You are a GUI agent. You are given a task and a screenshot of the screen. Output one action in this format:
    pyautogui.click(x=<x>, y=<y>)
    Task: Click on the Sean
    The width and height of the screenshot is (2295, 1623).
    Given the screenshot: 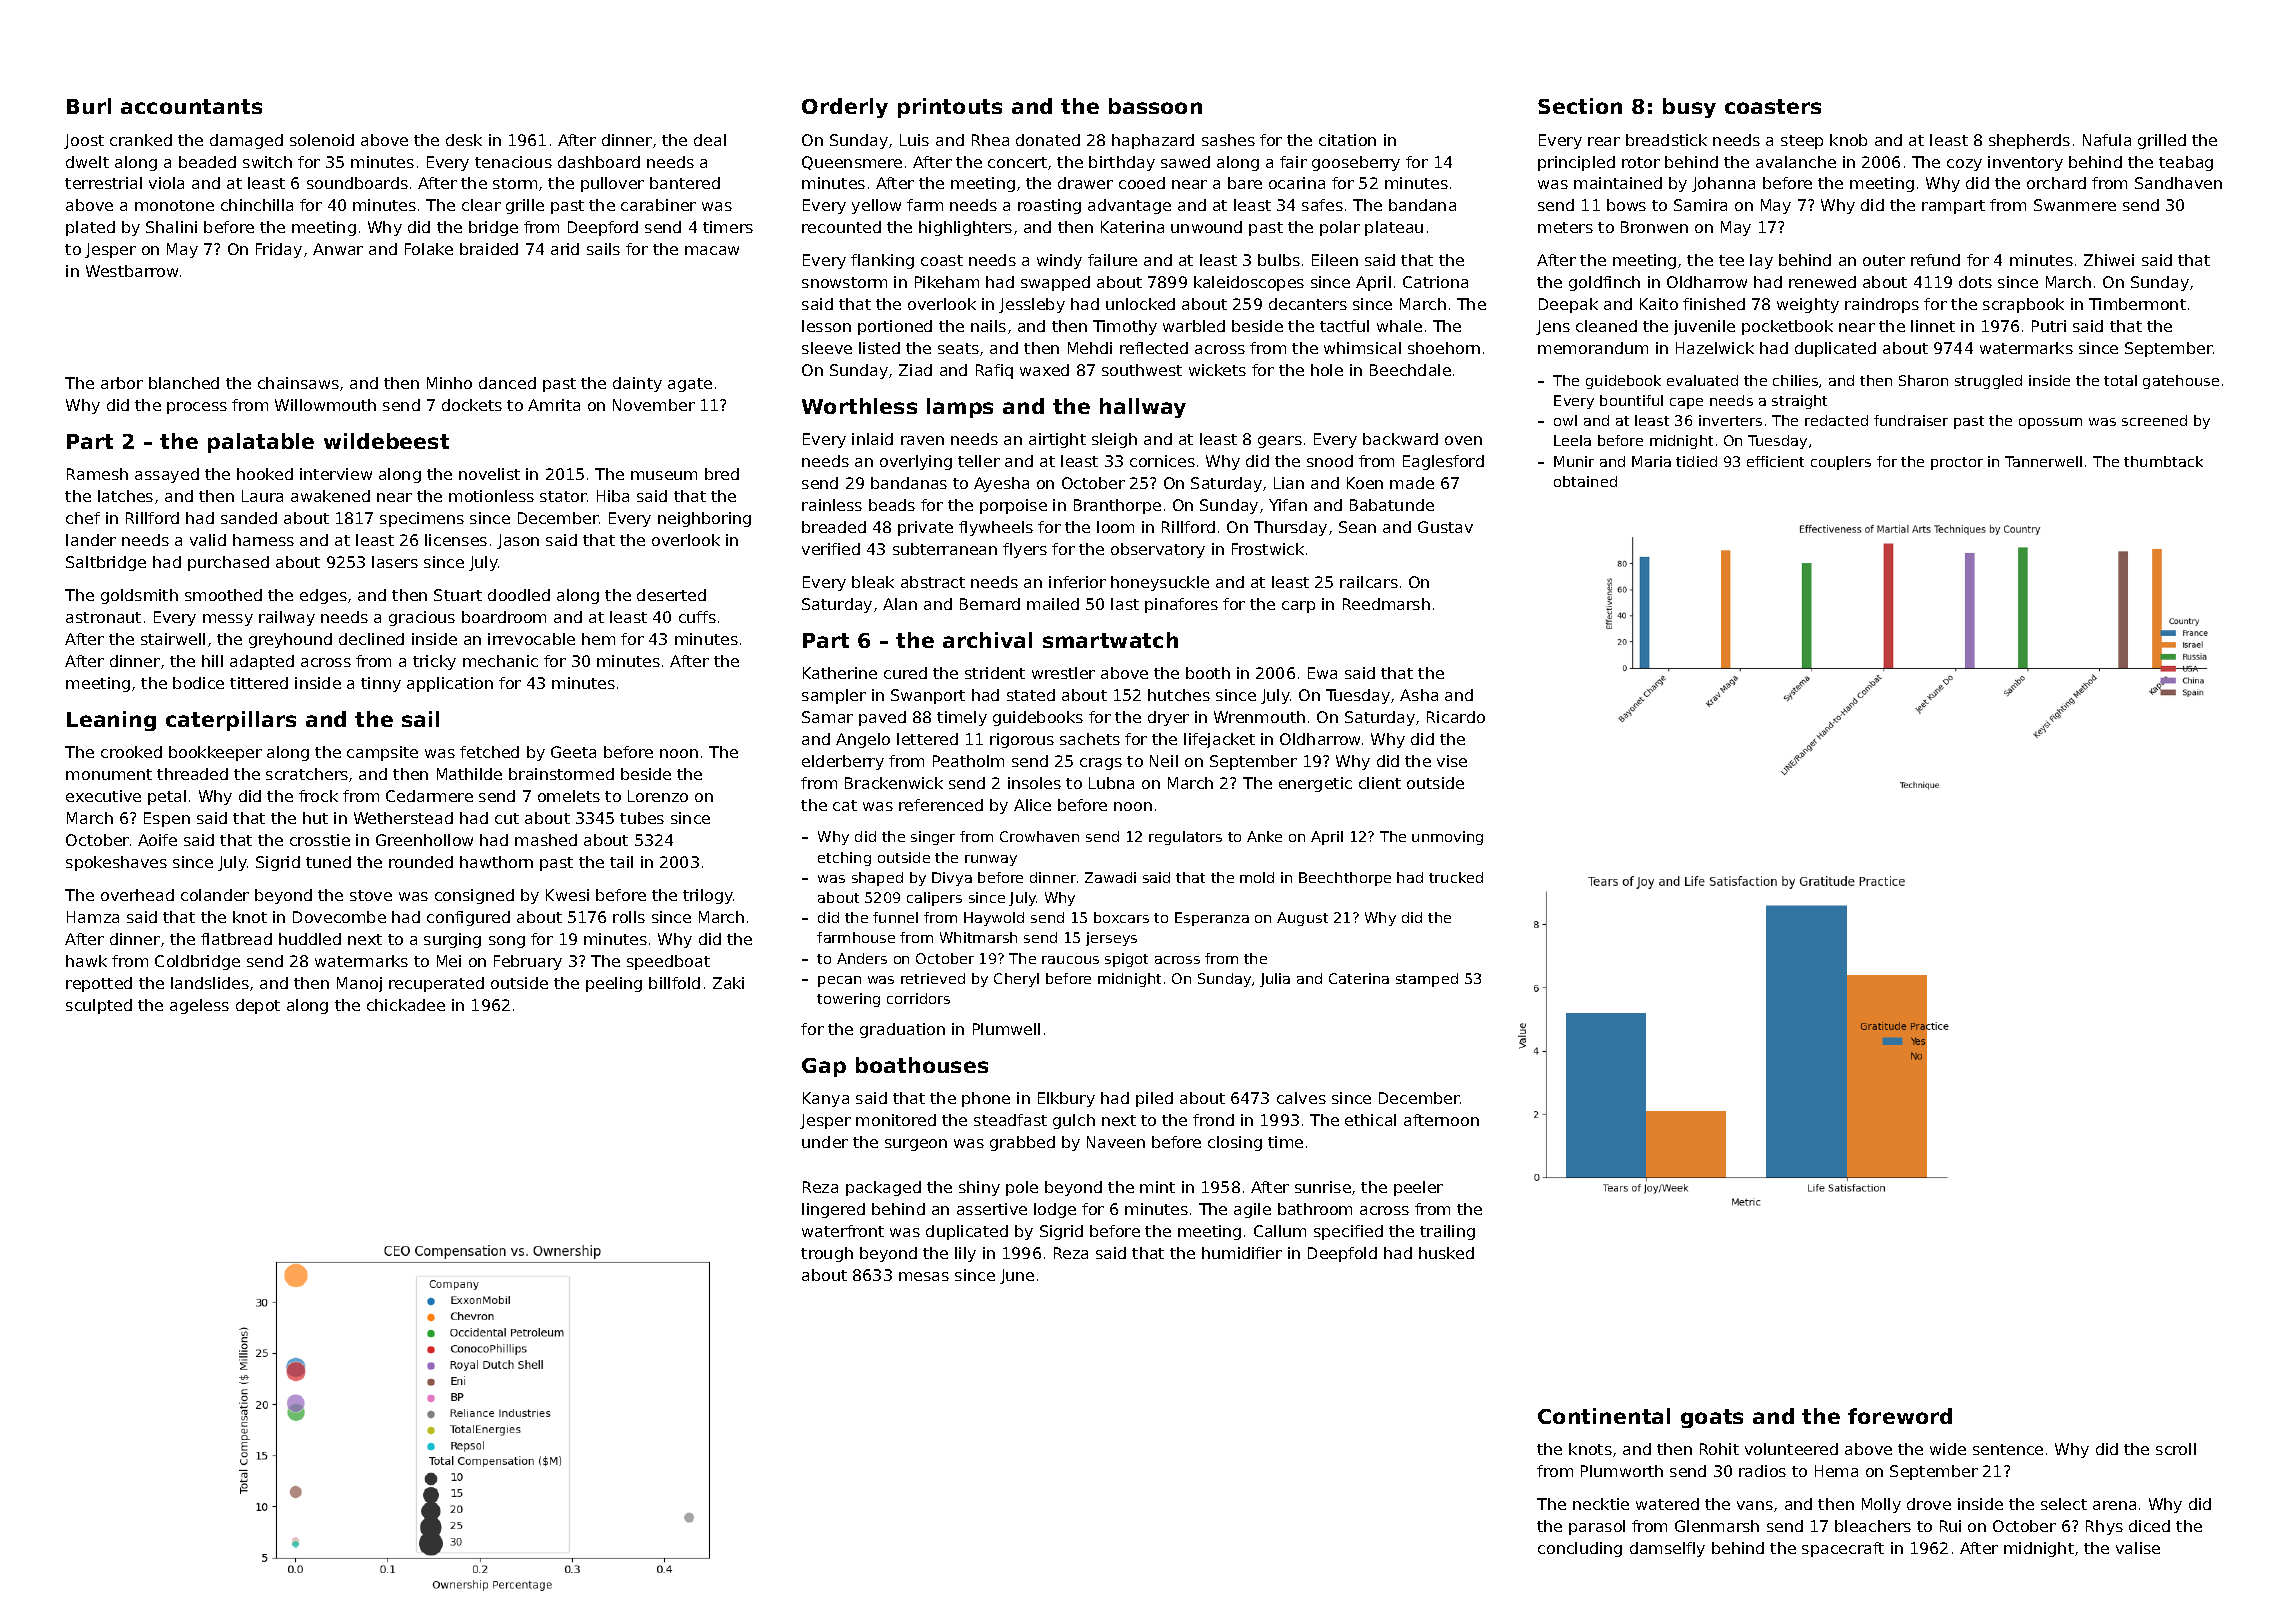 What is the action you would take?
    pyautogui.click(x=1357, y=527)
